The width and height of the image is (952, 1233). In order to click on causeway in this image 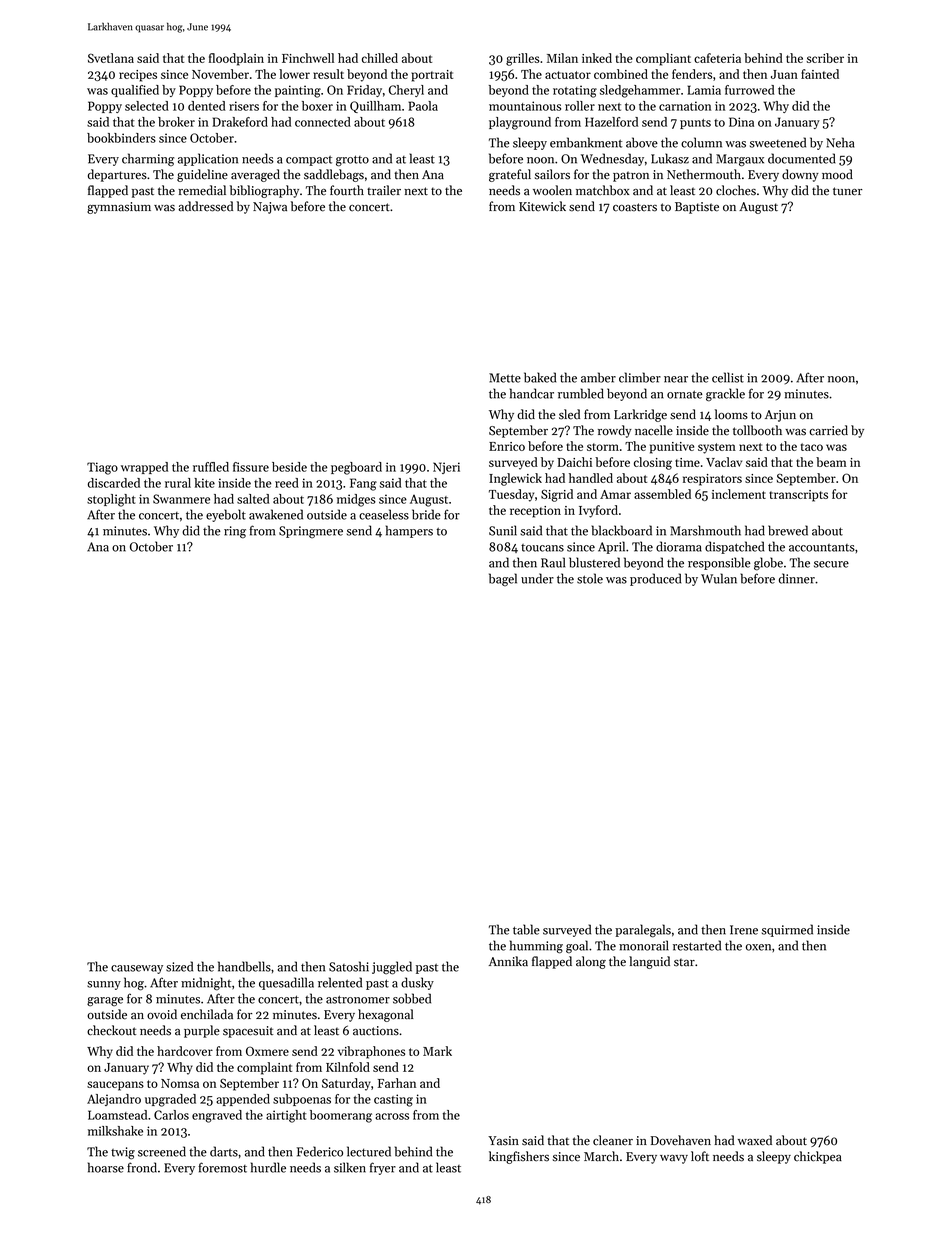, I will do `click(137, 969)`.
